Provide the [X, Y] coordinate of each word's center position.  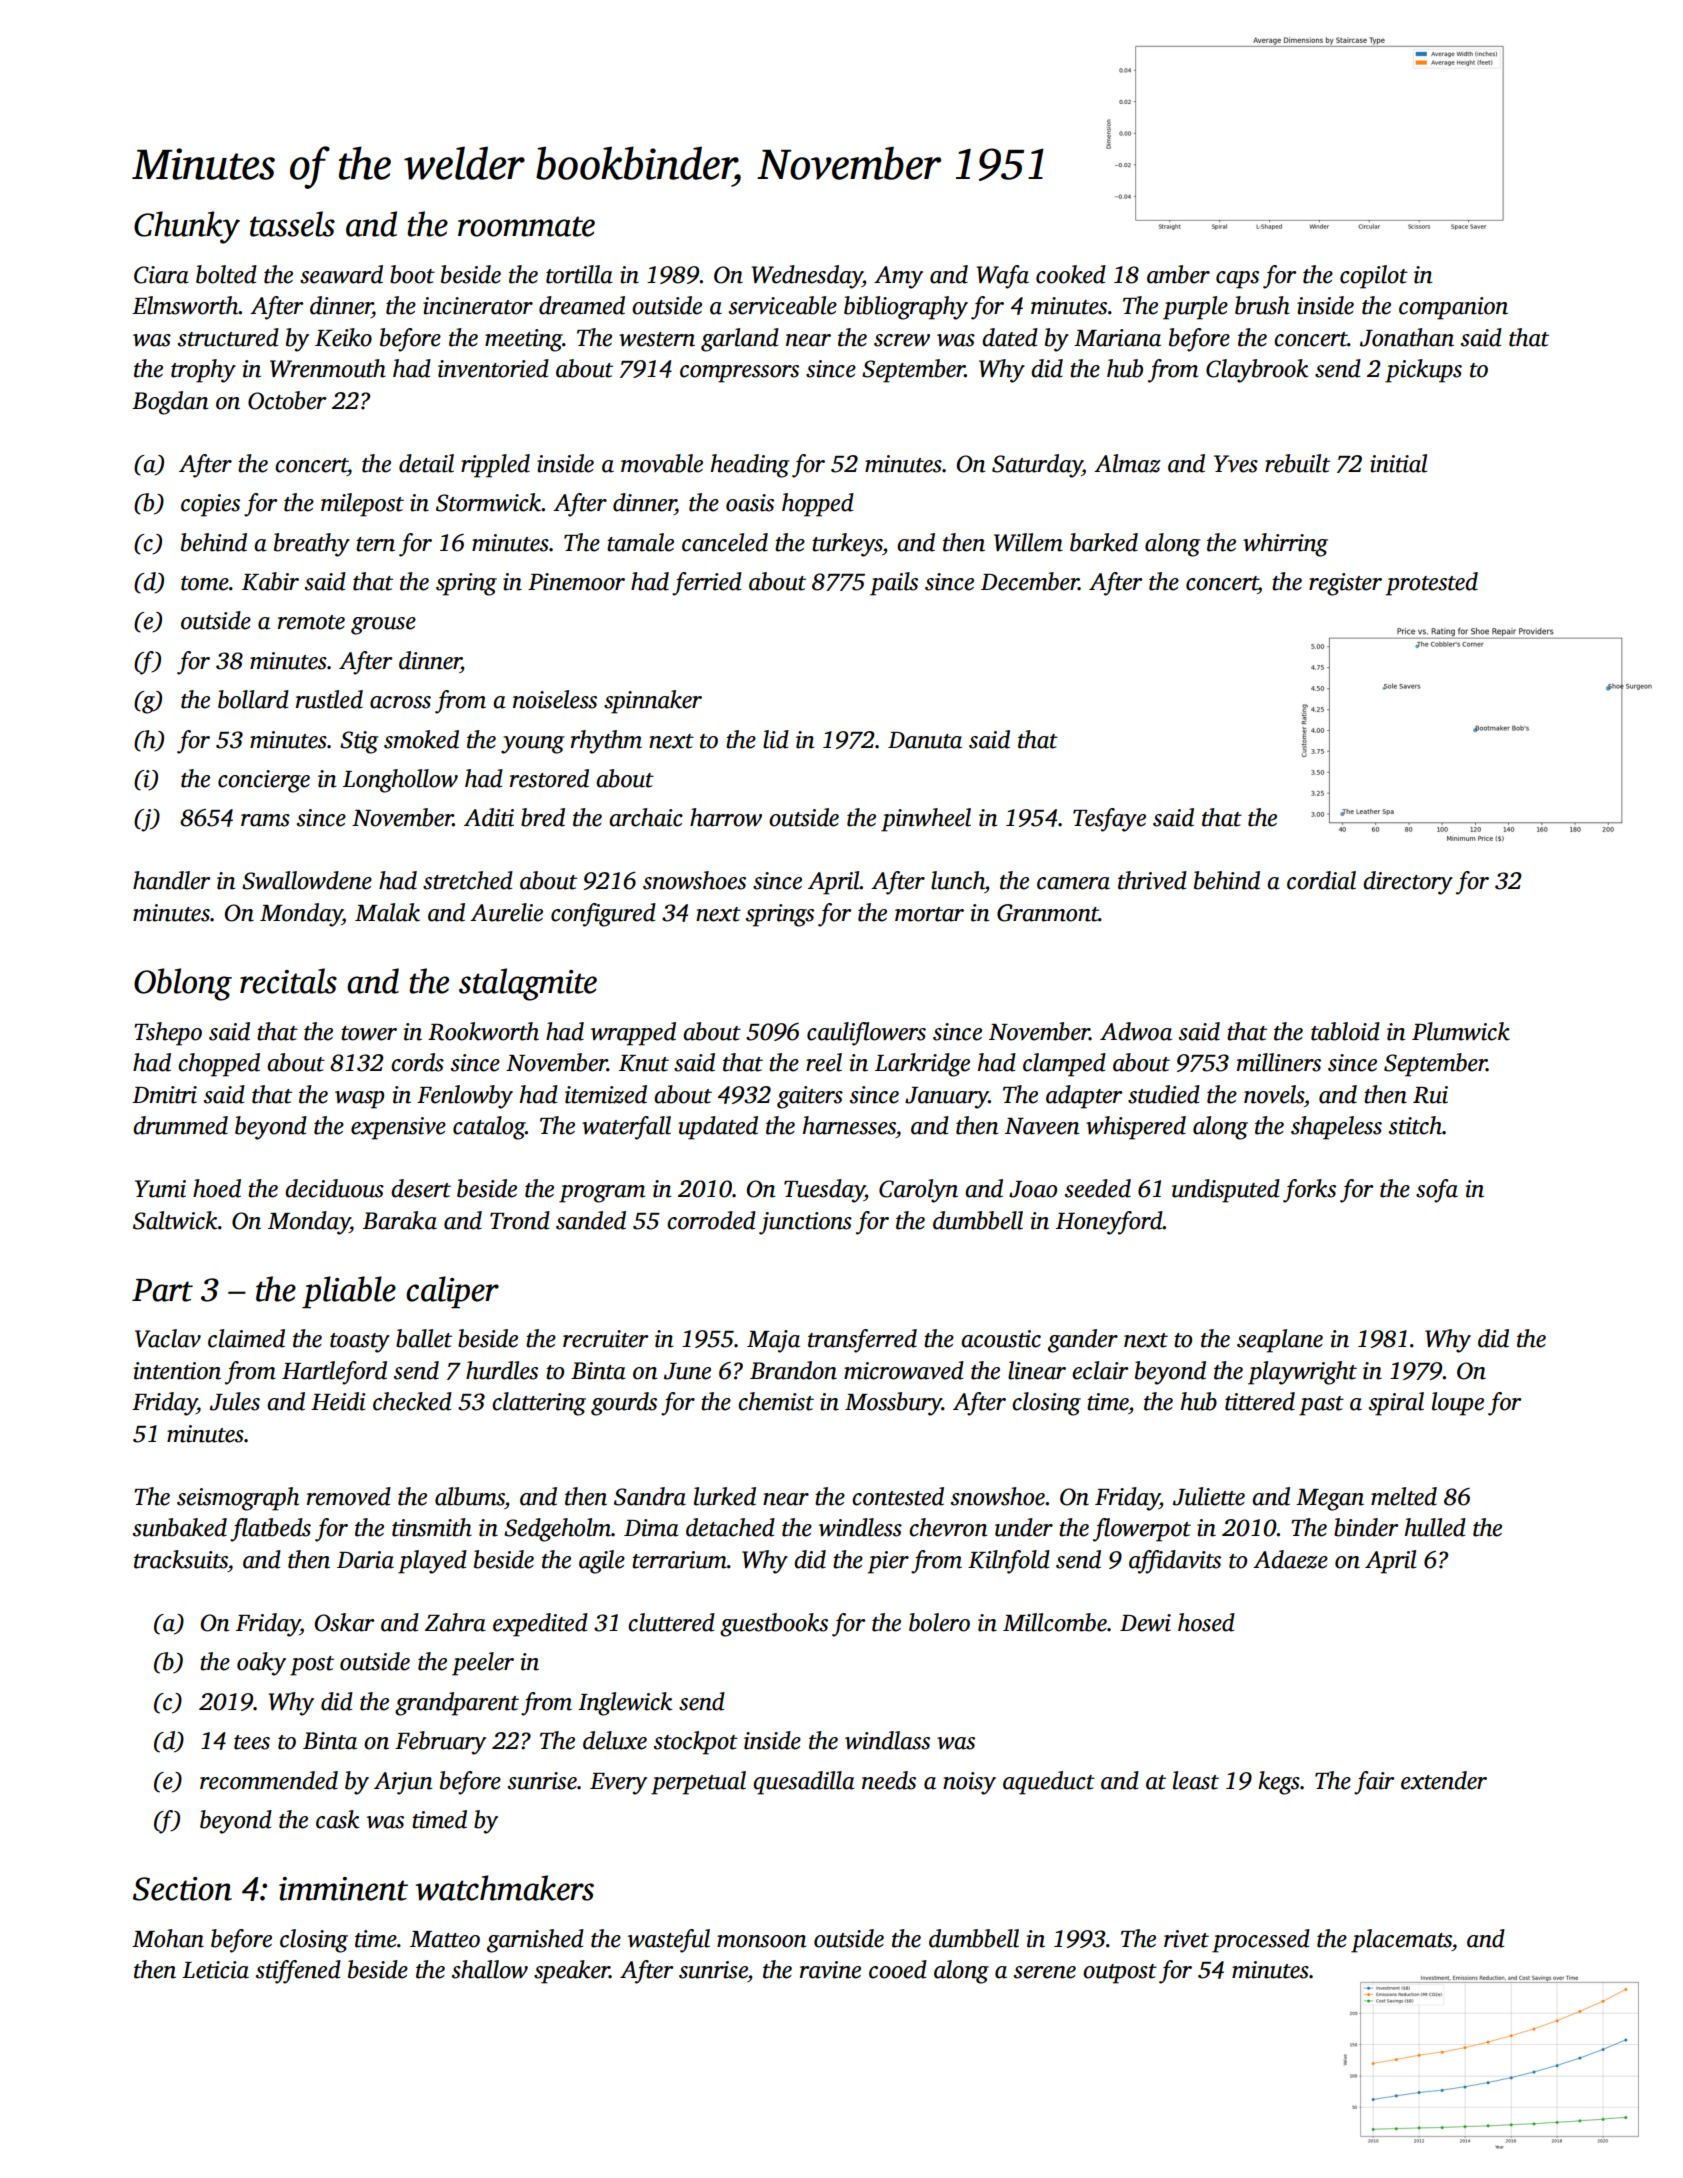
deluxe [615, 1740]
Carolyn [918, 1191]
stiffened [298, 1972]
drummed [180, 1125]
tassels [292, 224]
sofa [1437, 1191]
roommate [526, 226]
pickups [1423, 371]
